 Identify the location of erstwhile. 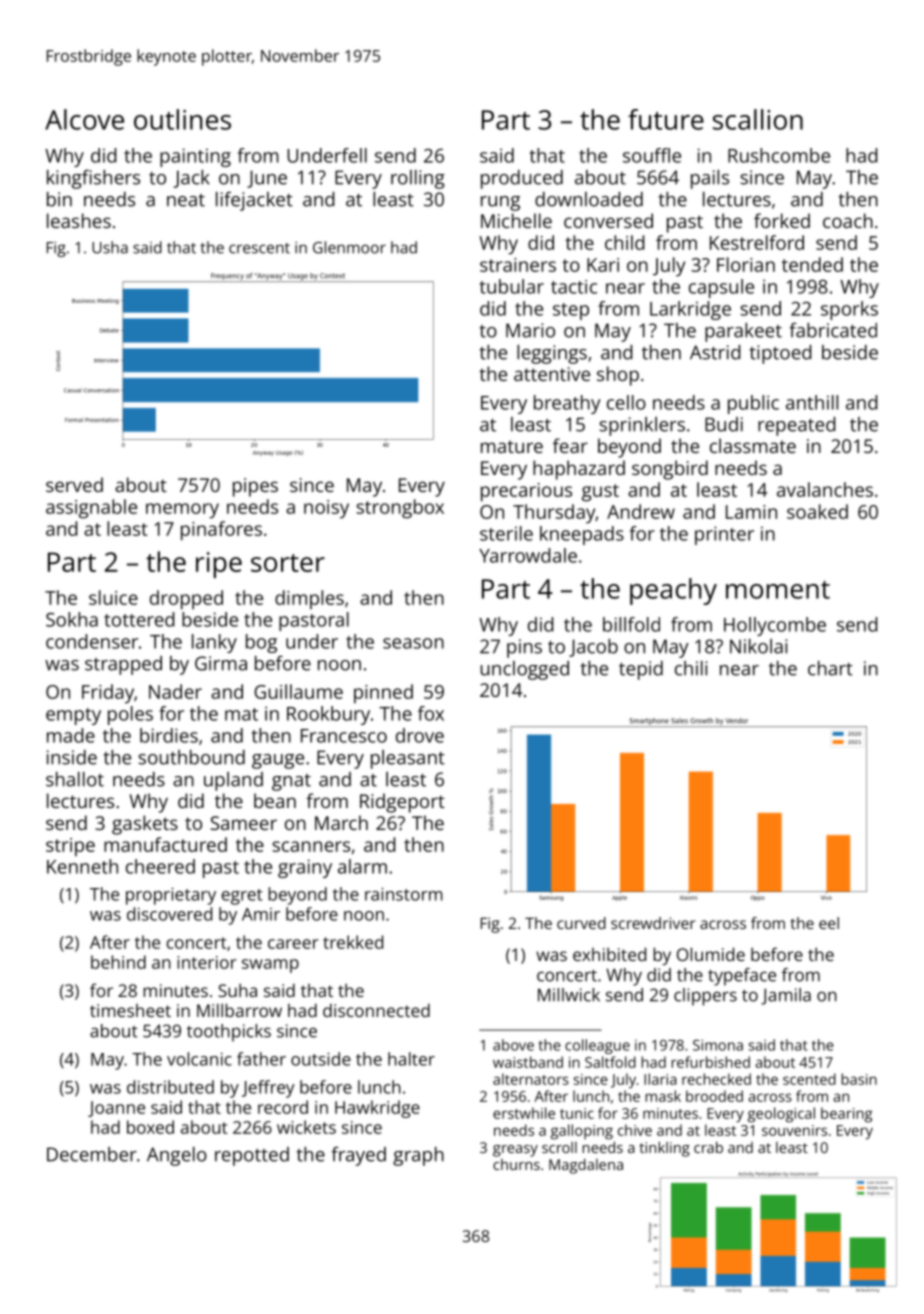
(524, 1113).
